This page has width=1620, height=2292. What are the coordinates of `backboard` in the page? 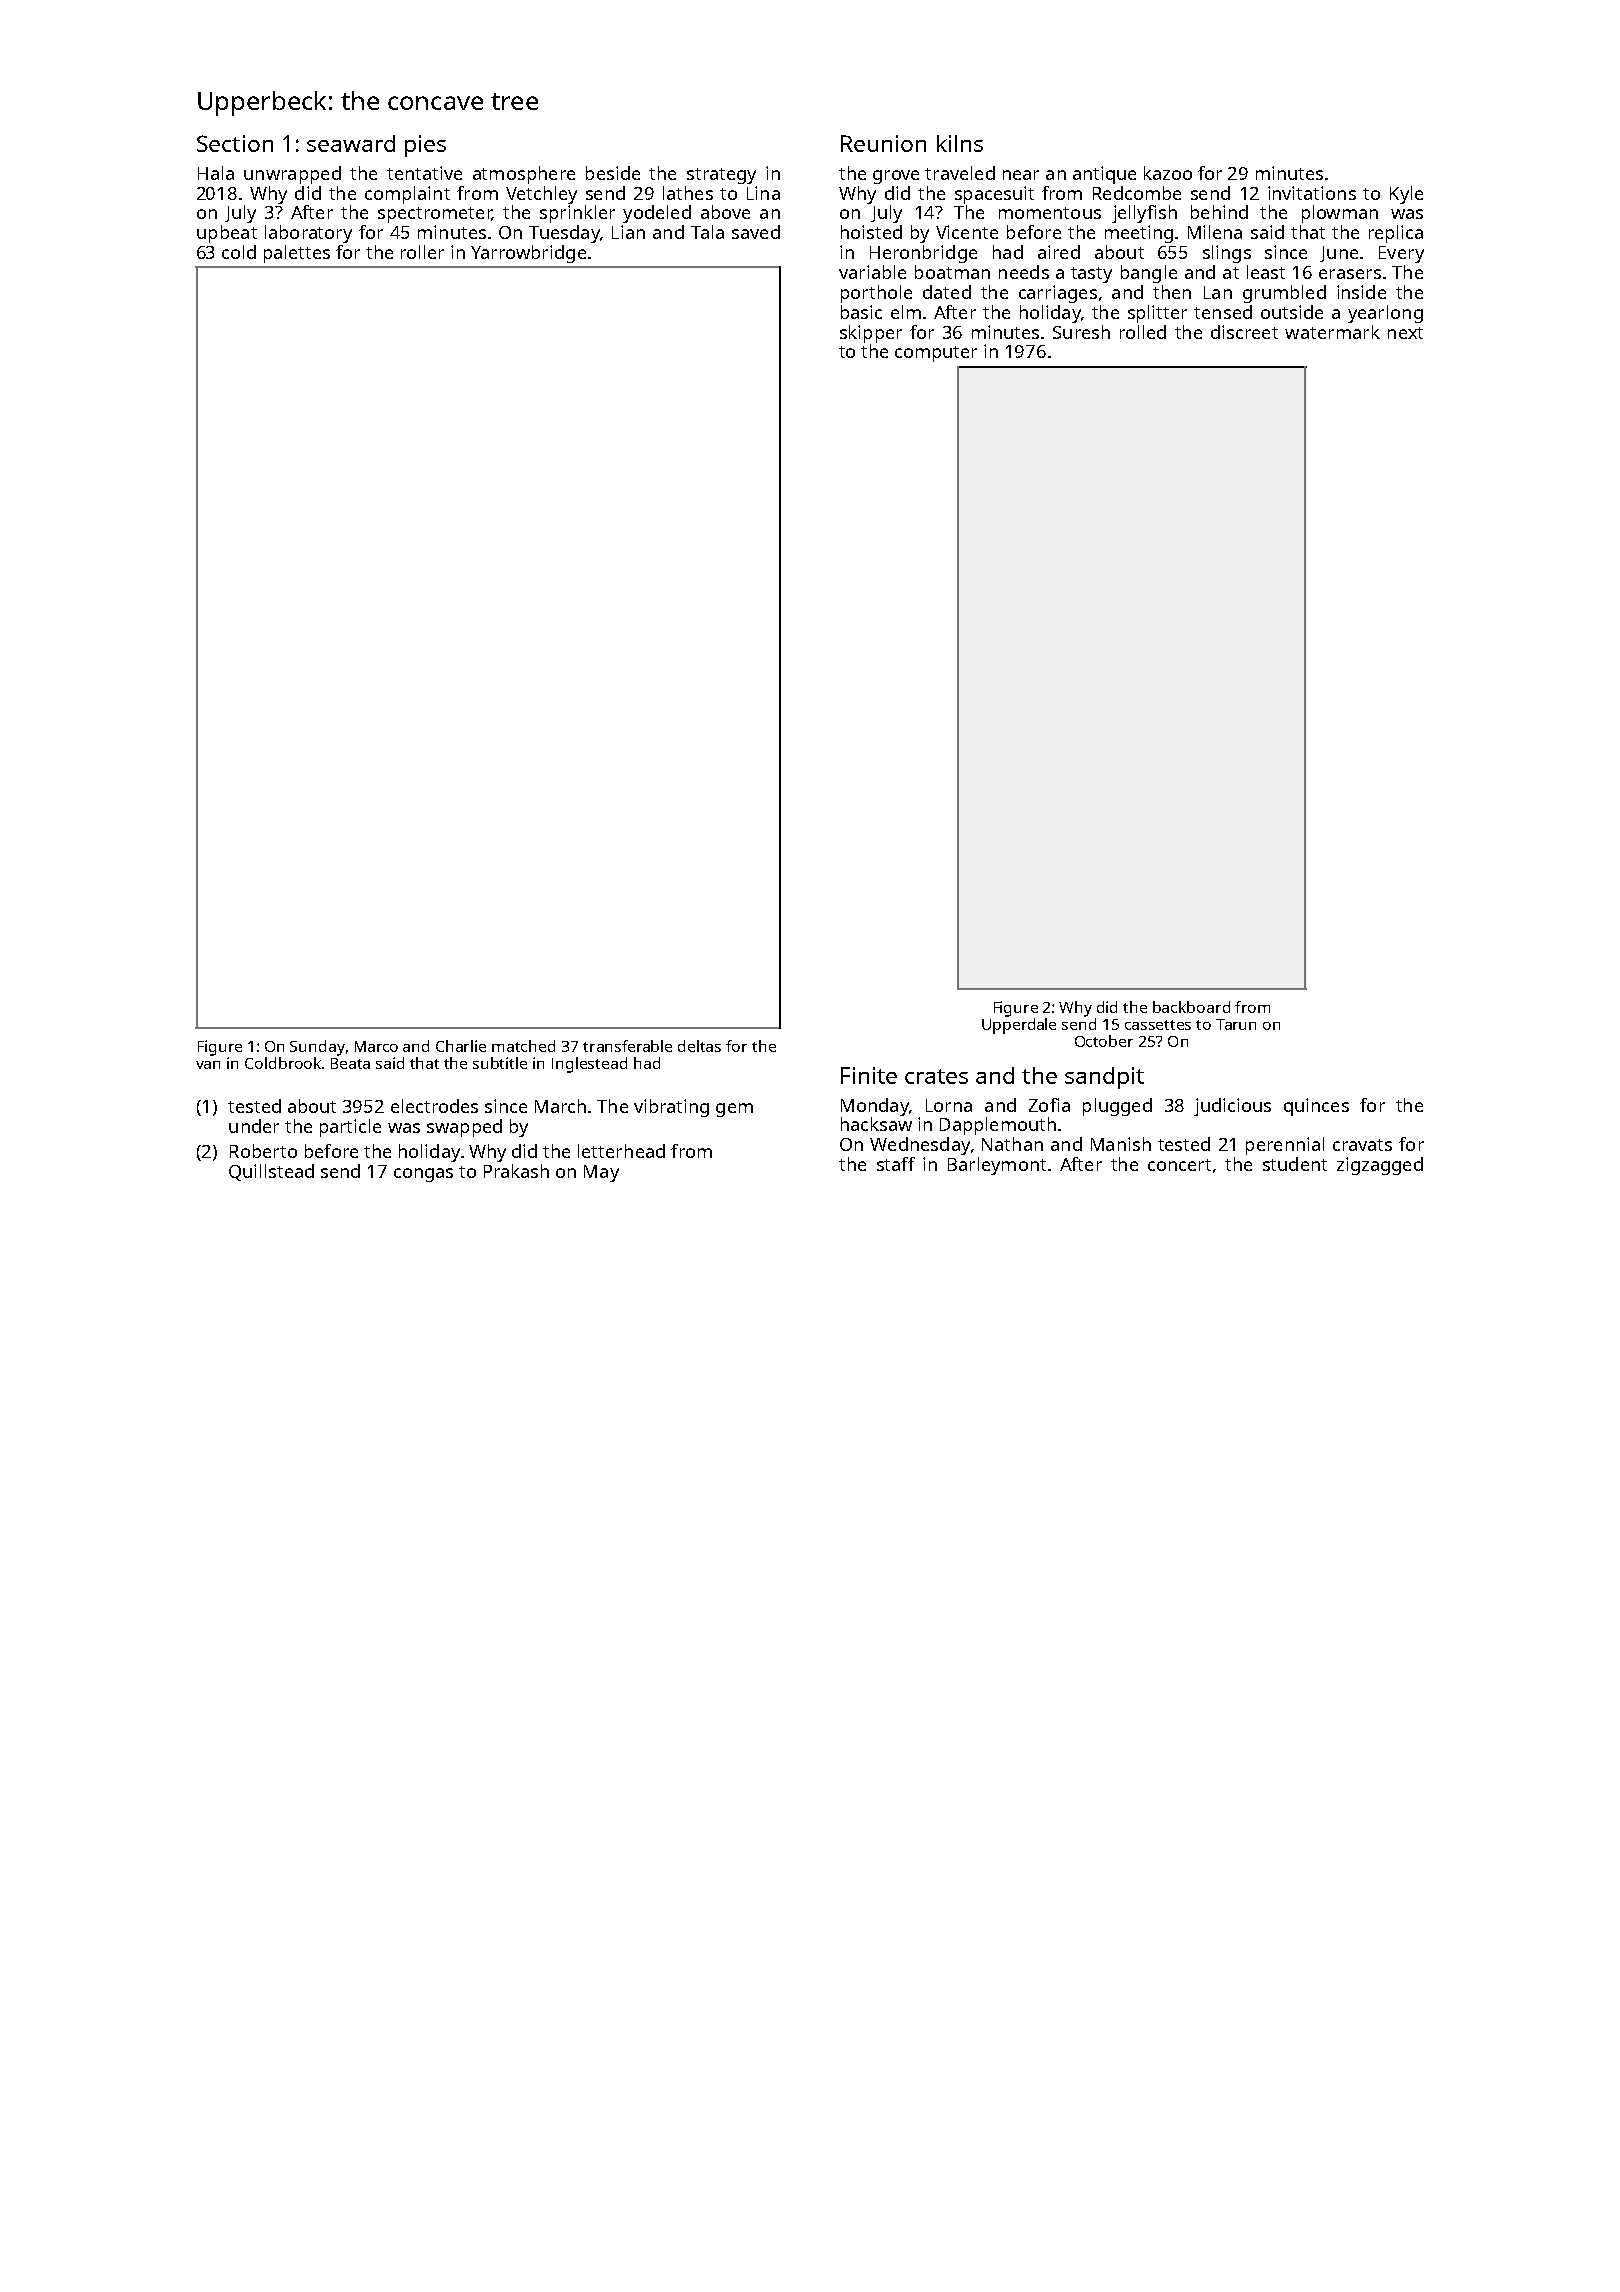 It's located at (1191, 1007).
